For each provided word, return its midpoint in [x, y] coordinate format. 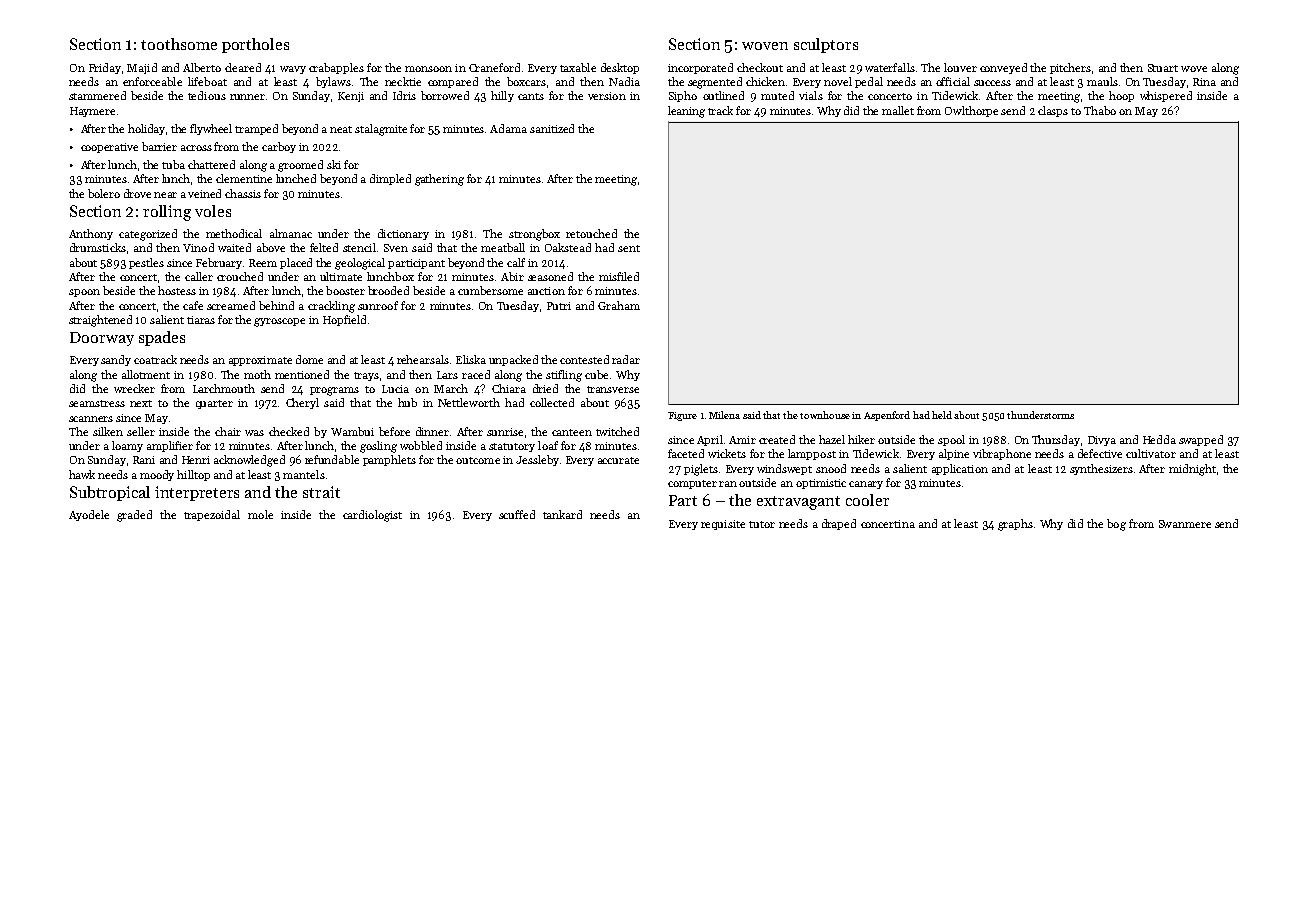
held [942, 415]
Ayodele [89, 515]
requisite [723, 525]
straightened [100, 321]
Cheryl [302, 403]
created [777, 439]
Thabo [1100, 110]
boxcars [526, 81]
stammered [97, 95]
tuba [173, 164]
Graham [619, 305]
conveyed [1003, 68]
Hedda [1159, 439]
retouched [591, 233]
